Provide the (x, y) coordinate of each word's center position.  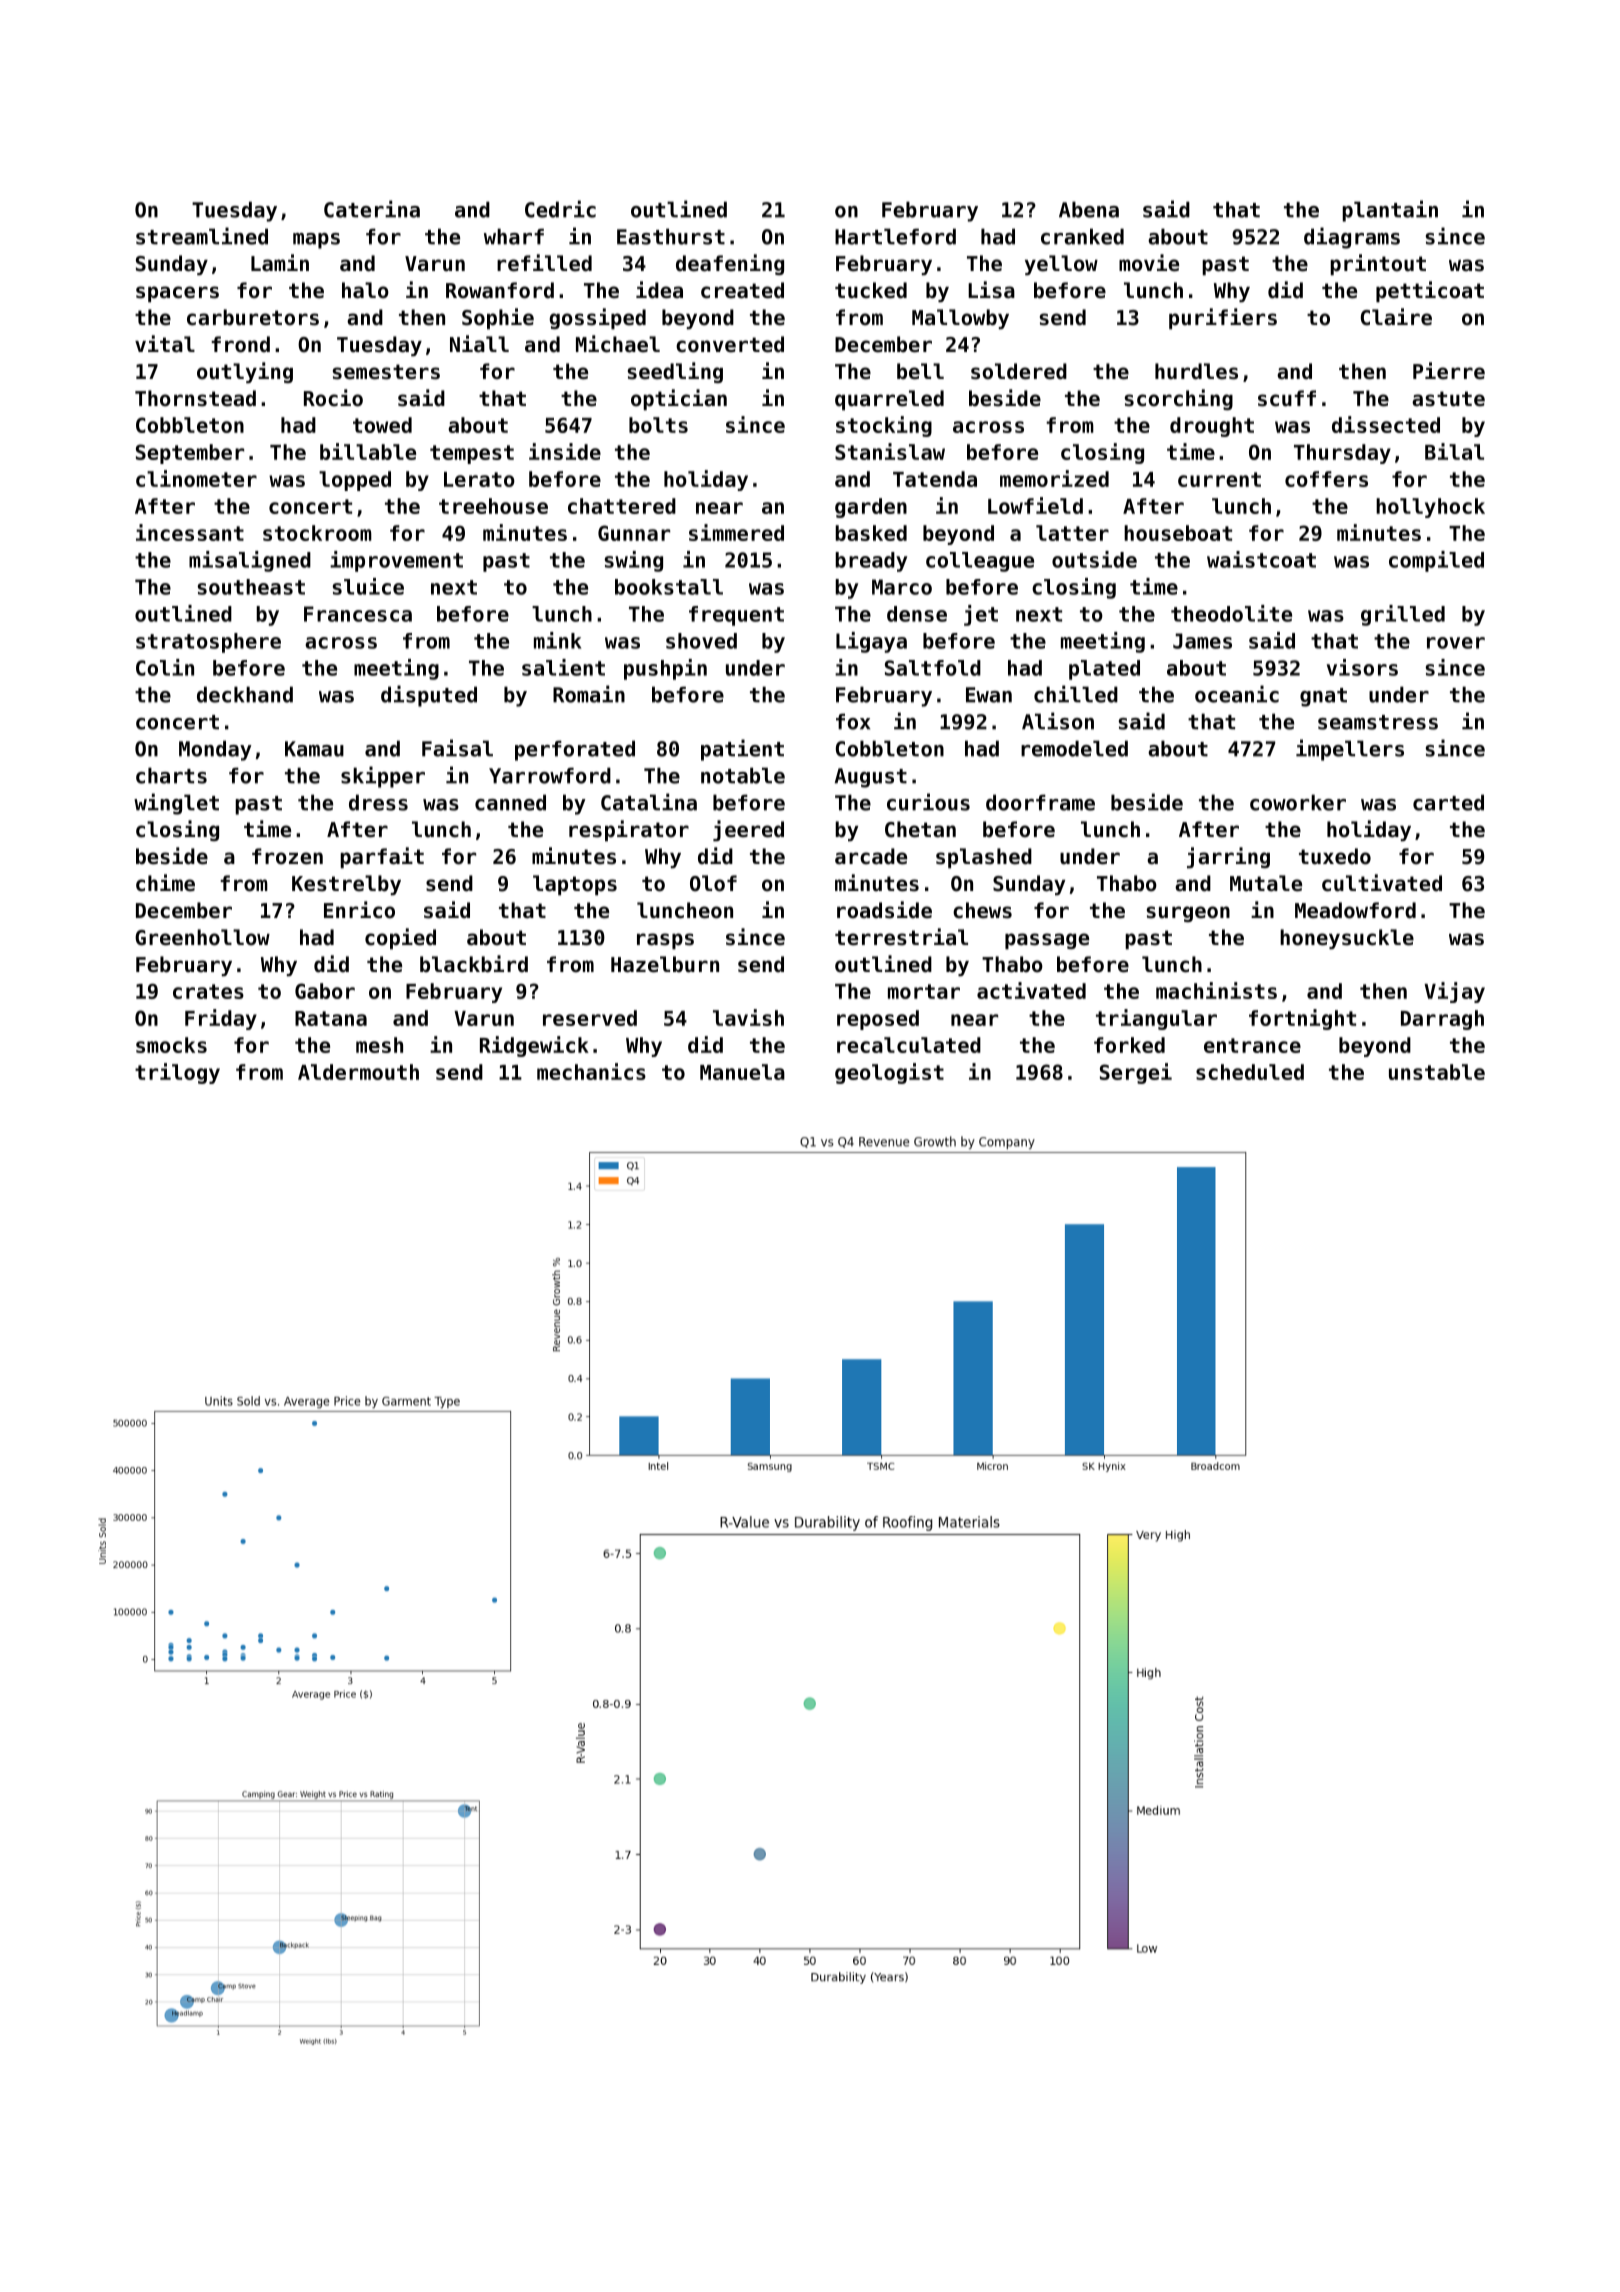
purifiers (1223, 319)
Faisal (457, 748)
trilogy (177, 1073)
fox (853, 721)
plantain (1390, 211)
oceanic (1237, 694)
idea (659, 290)
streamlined (202, 236)
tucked (871, 290)
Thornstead (195, 398)
